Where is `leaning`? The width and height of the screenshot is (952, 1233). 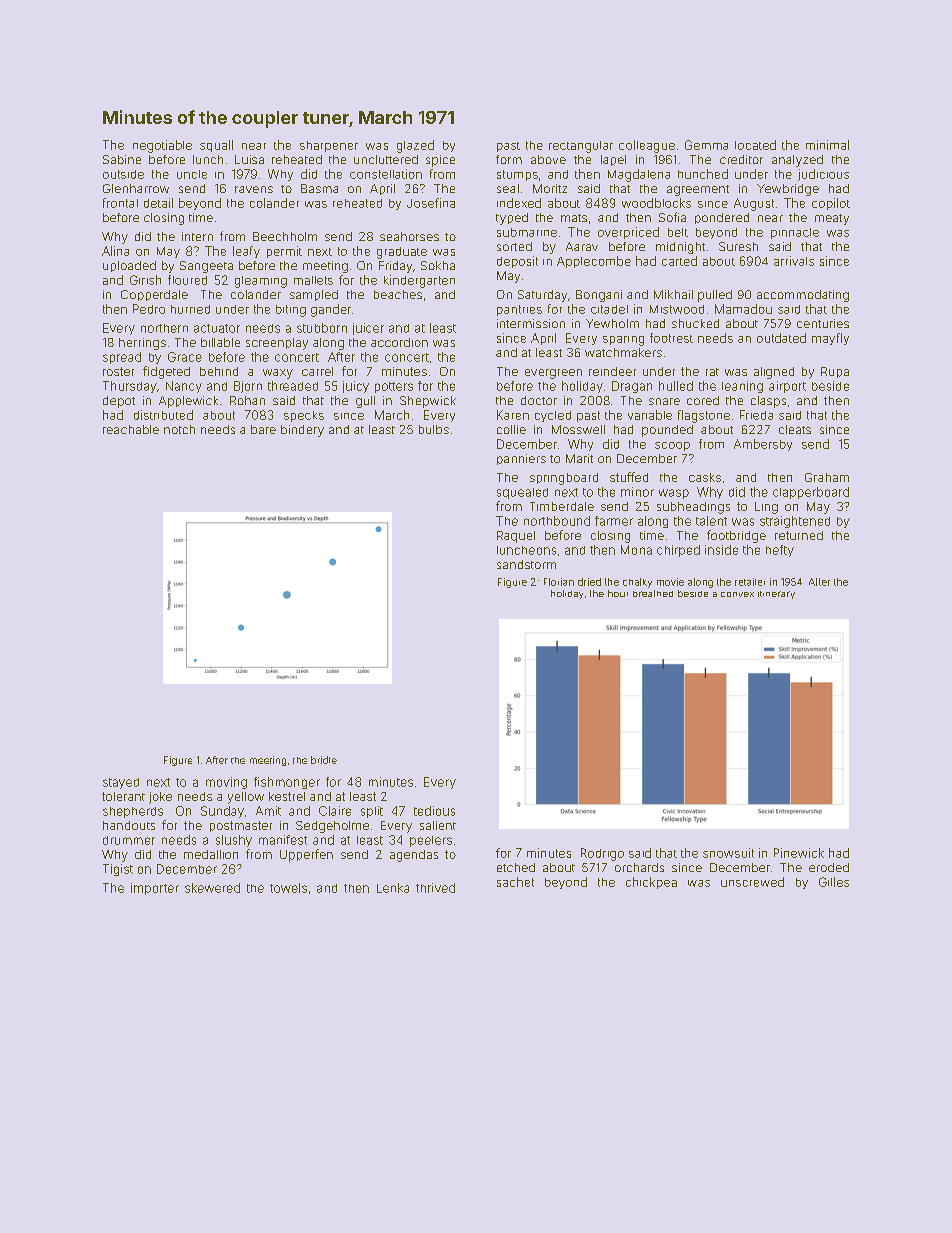 leaning is located at coordinates (742, 387).
